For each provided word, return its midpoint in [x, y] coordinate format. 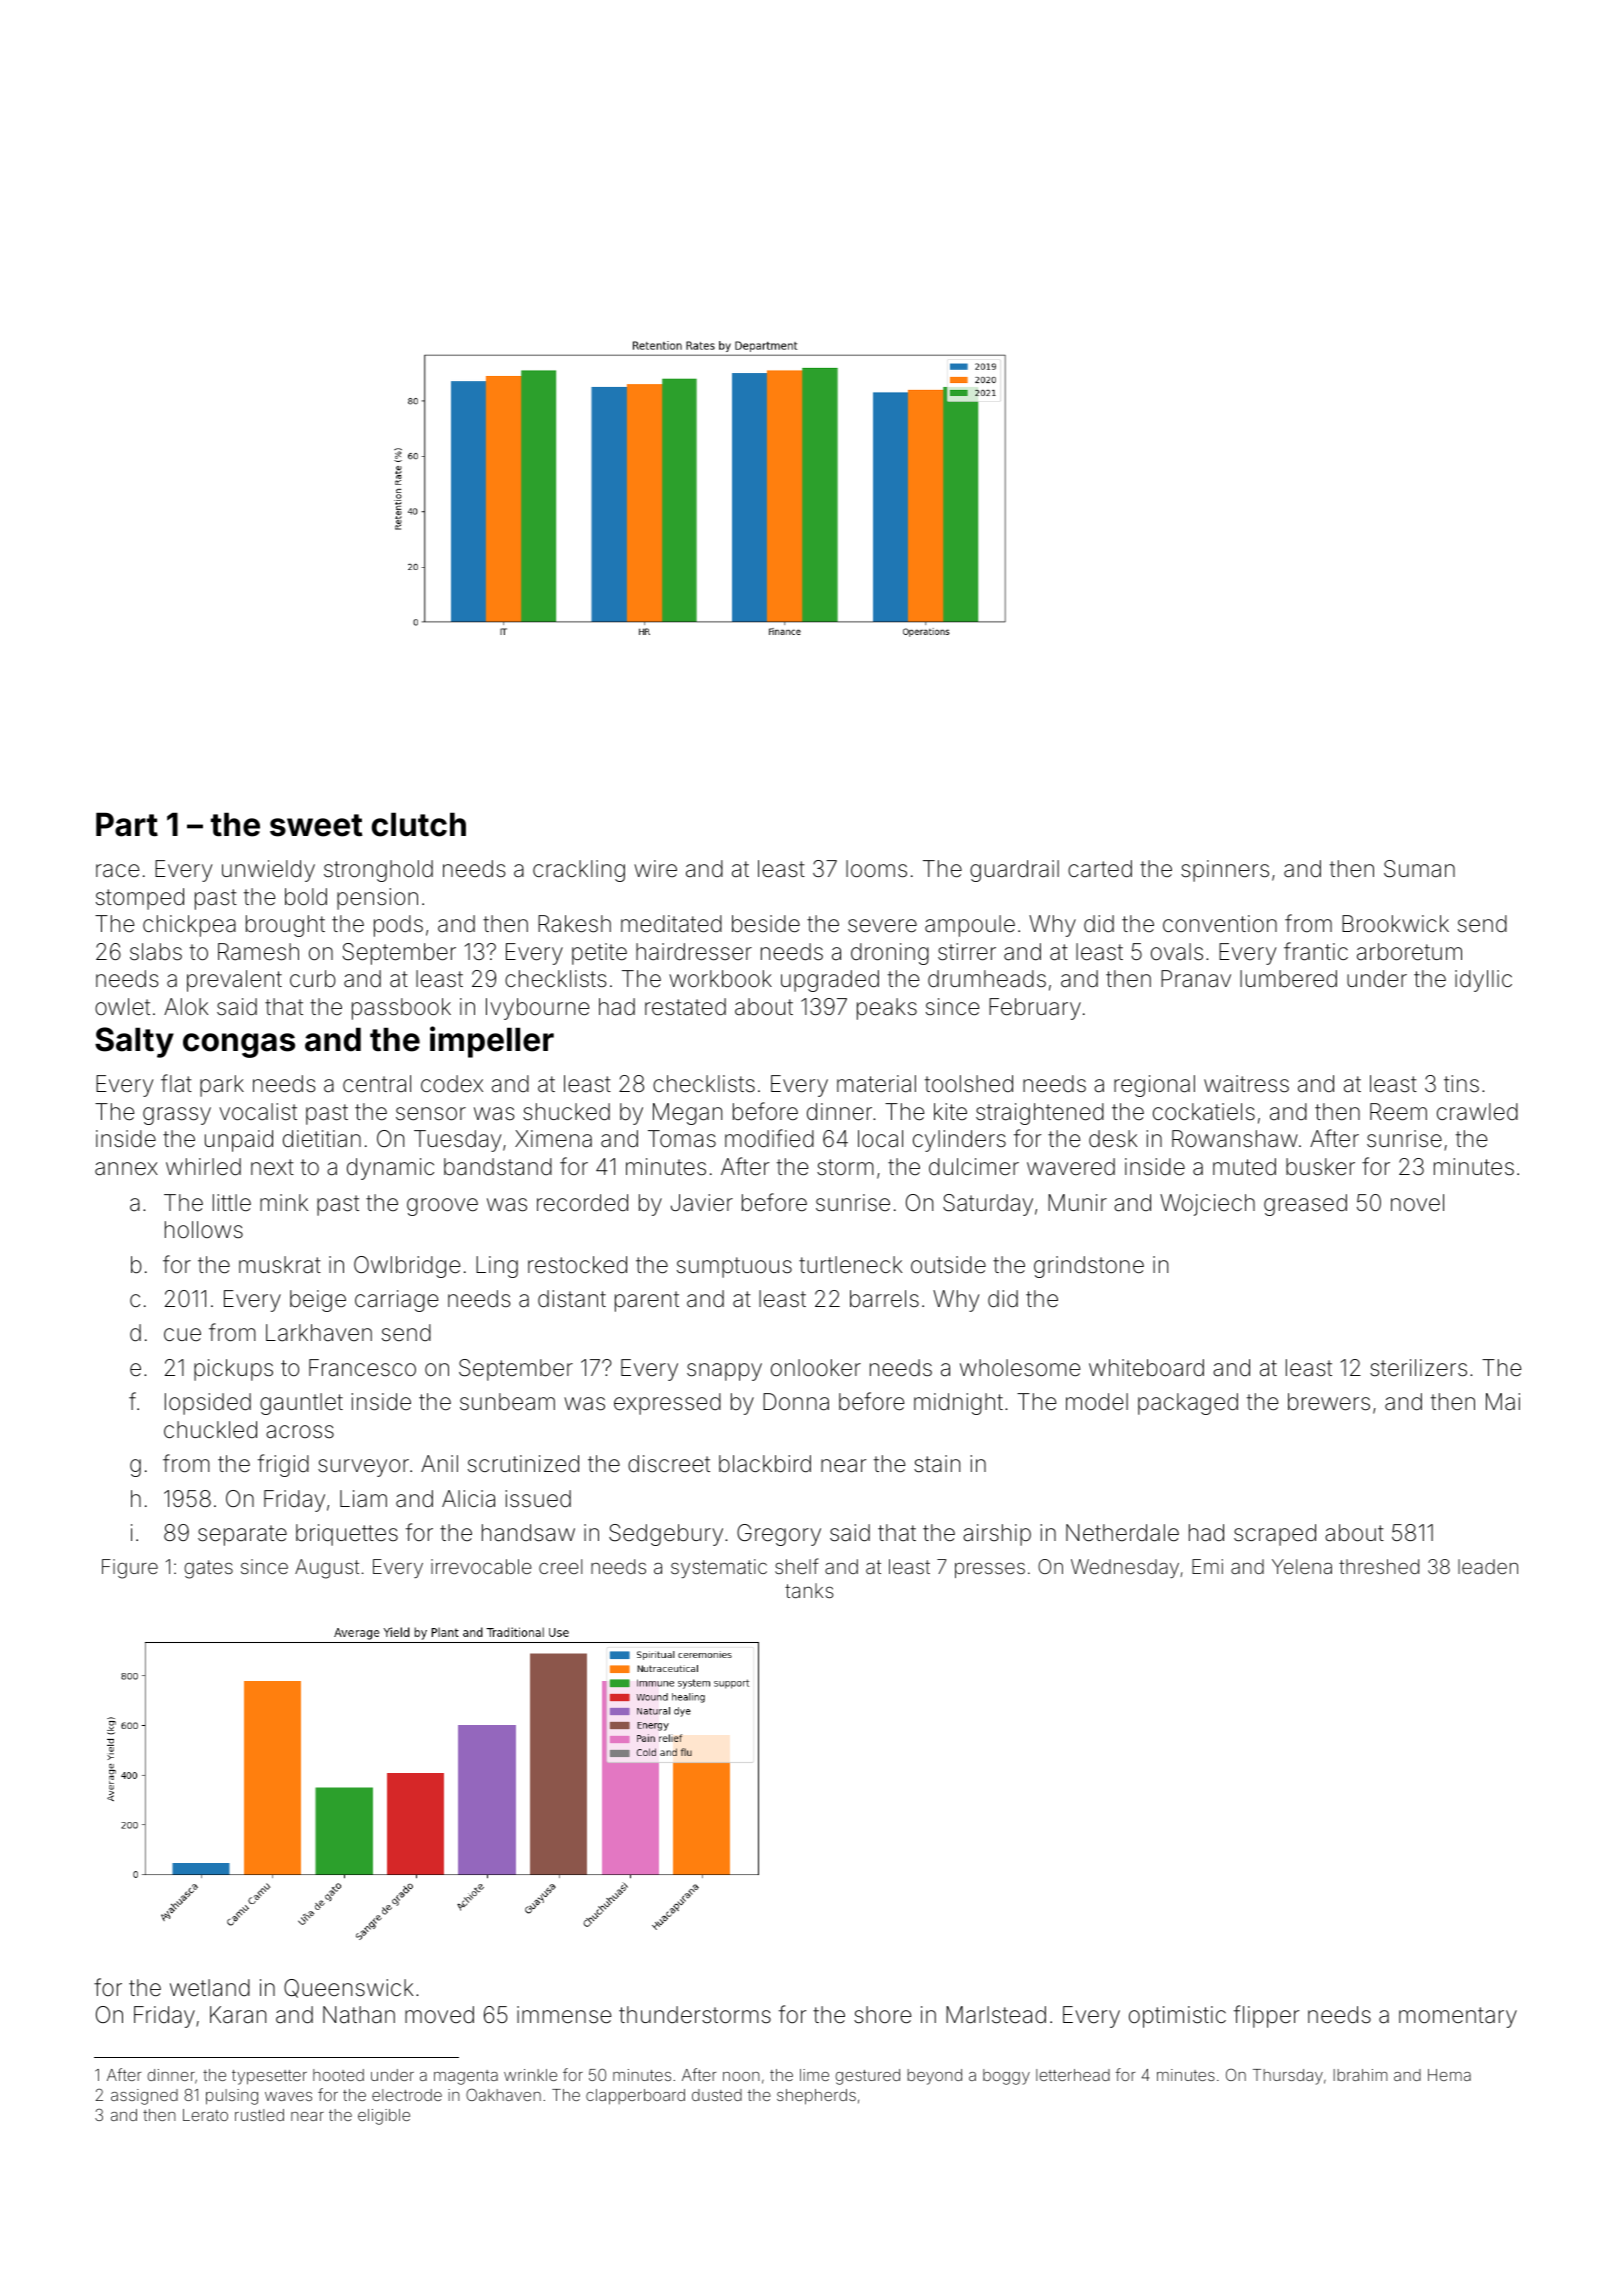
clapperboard [635, 2097]
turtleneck [850, 1265]
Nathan [359, 2015]
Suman [1419, 869]
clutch [419, 825]
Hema [1449, 2075]
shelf [797, 1566]
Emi [1207, 1566]
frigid [283, 1465]
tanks [809, 1590]
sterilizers [1418, 1368]
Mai [1503, 1402]
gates [208, 1569]
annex [126, 1169]
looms [876, 869]
